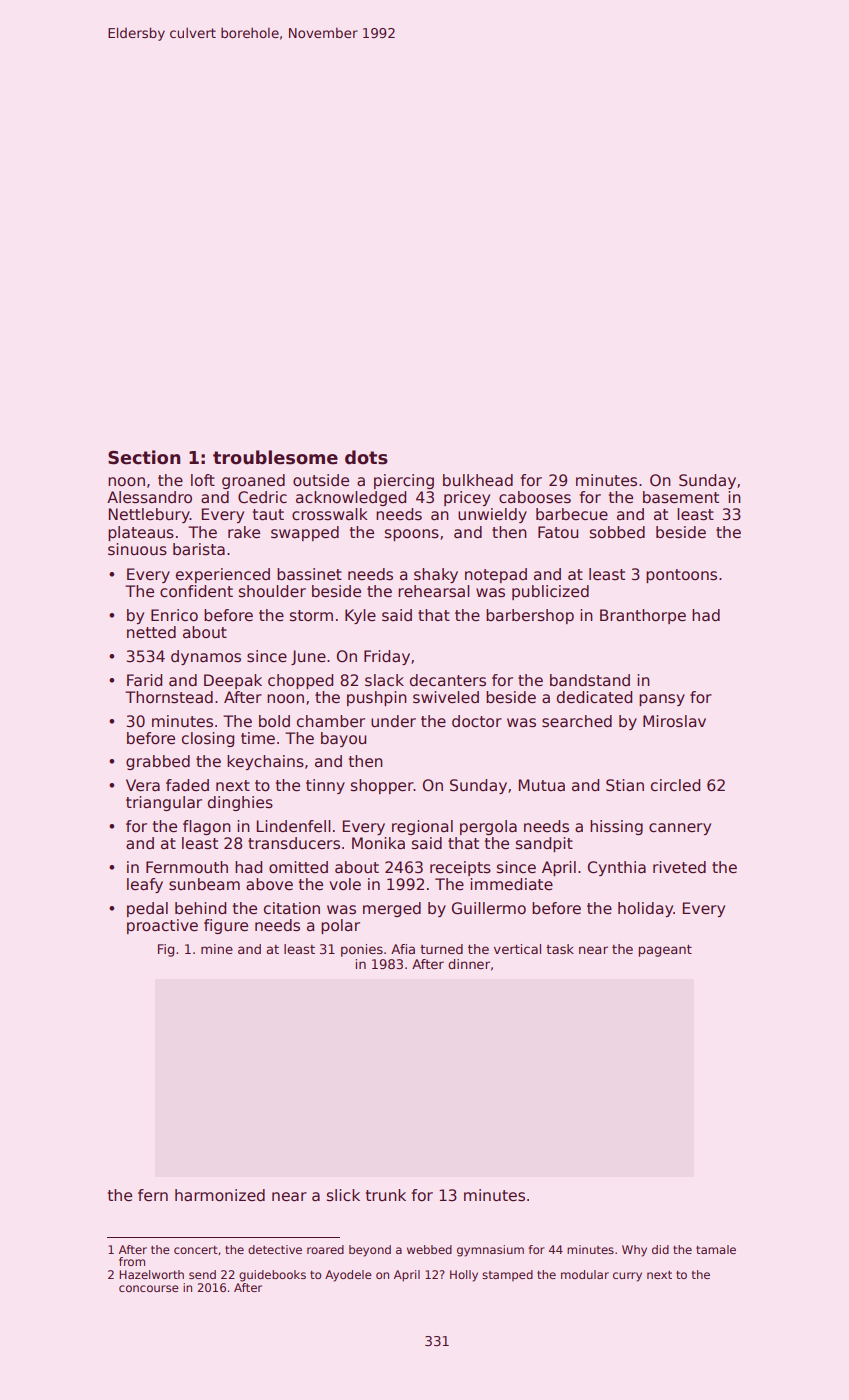 Image resolution: width=849 pixels, height=1400 pixels. What do you see at coordinates (477, 721) in the screenshot?
I see `doctor` at bounding box center [477, 721].
